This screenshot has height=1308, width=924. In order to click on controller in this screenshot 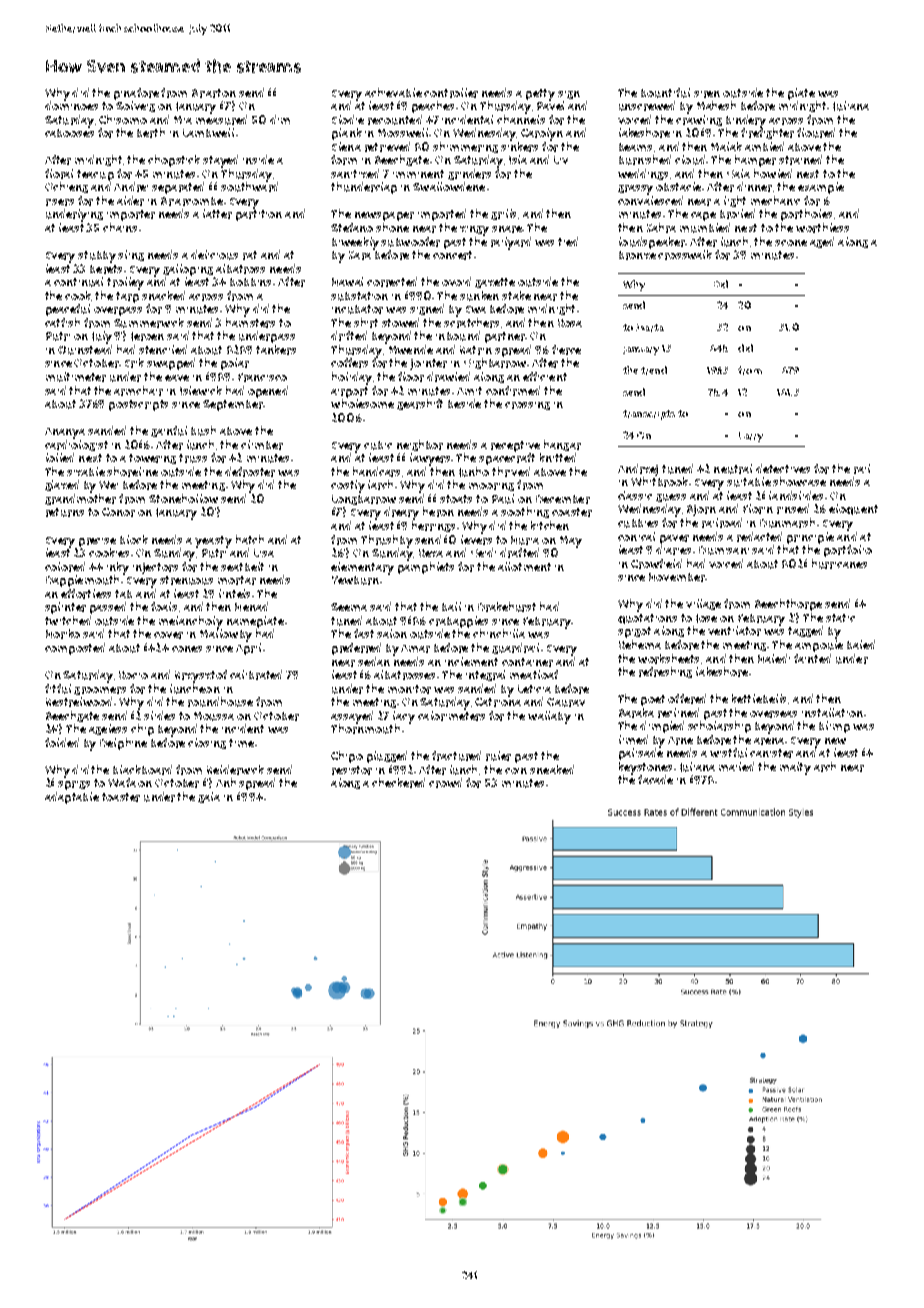, I will do `click(451, 93)`.
